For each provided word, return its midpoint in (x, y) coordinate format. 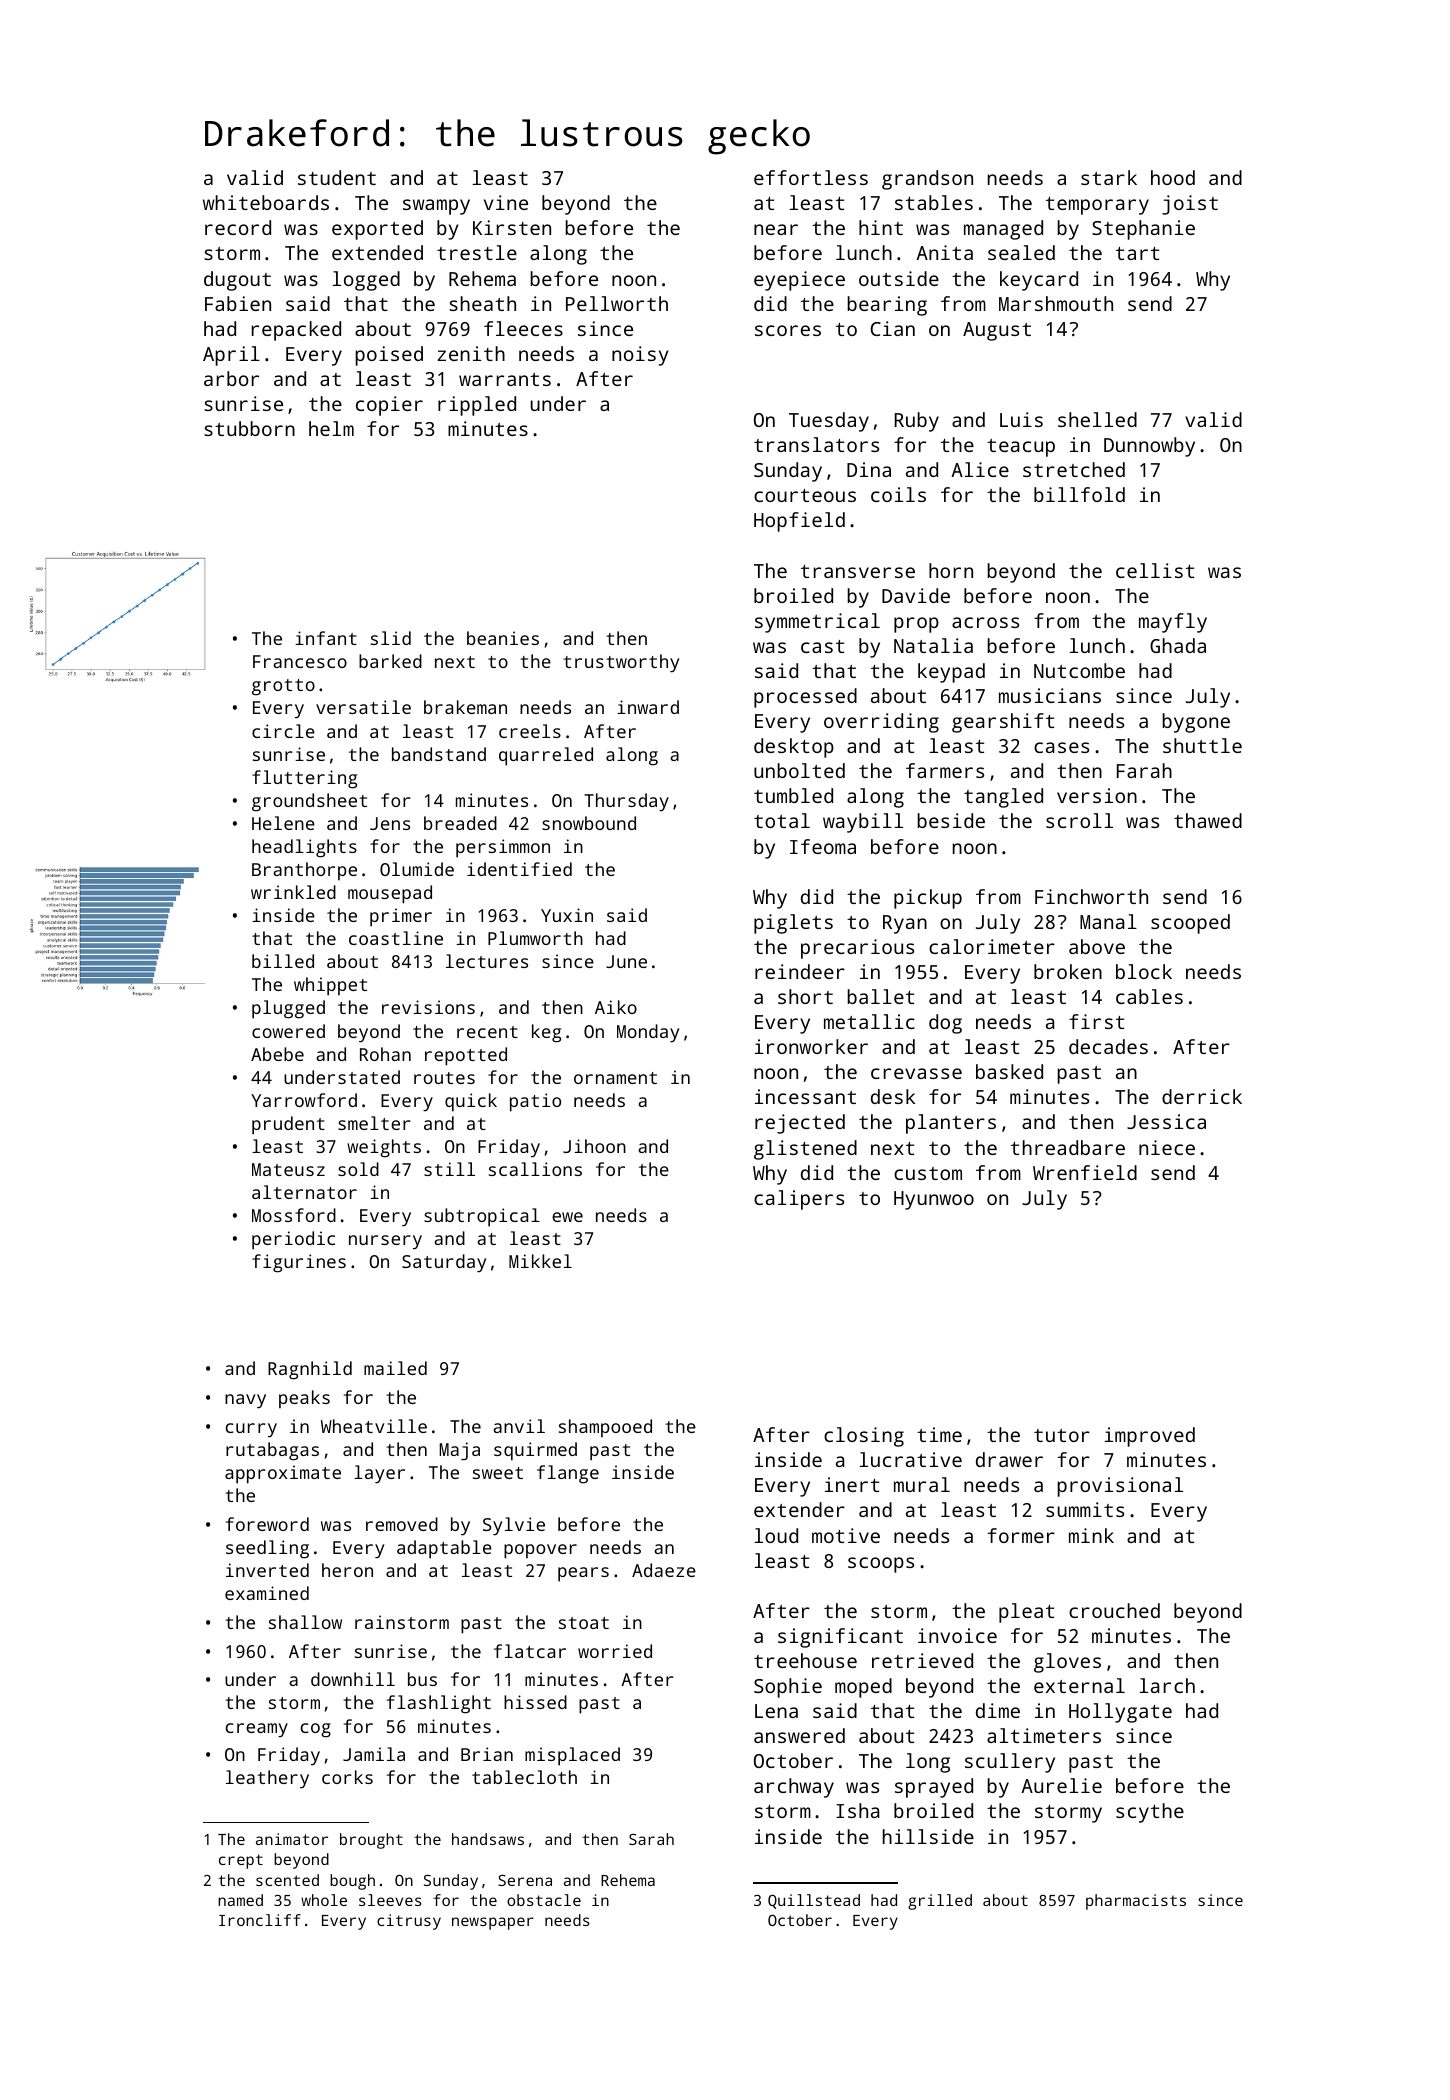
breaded (460, 823)
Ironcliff (260, 1920)
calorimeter (992, 946)
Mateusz (288, 1169)
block (1144, 971)
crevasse (916, 1073)
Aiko (616, 1007)
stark (1109, 177)
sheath (482, 303)
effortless (811, 177)
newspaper (493, 1923)
